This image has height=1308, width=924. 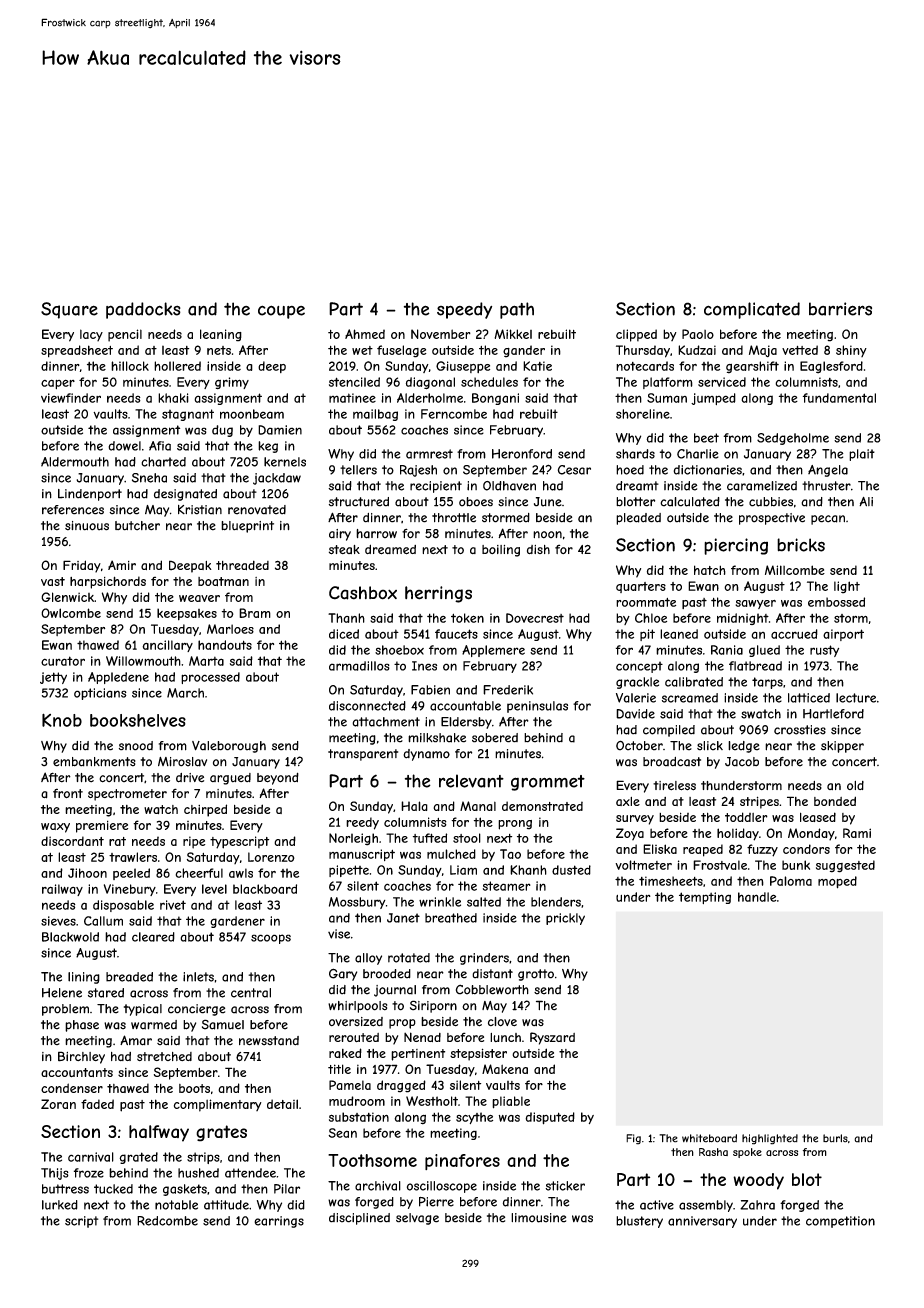 What do you see at coordinates (58, 384) in the image?
I see `caper` at bounding box center [58, 384].
